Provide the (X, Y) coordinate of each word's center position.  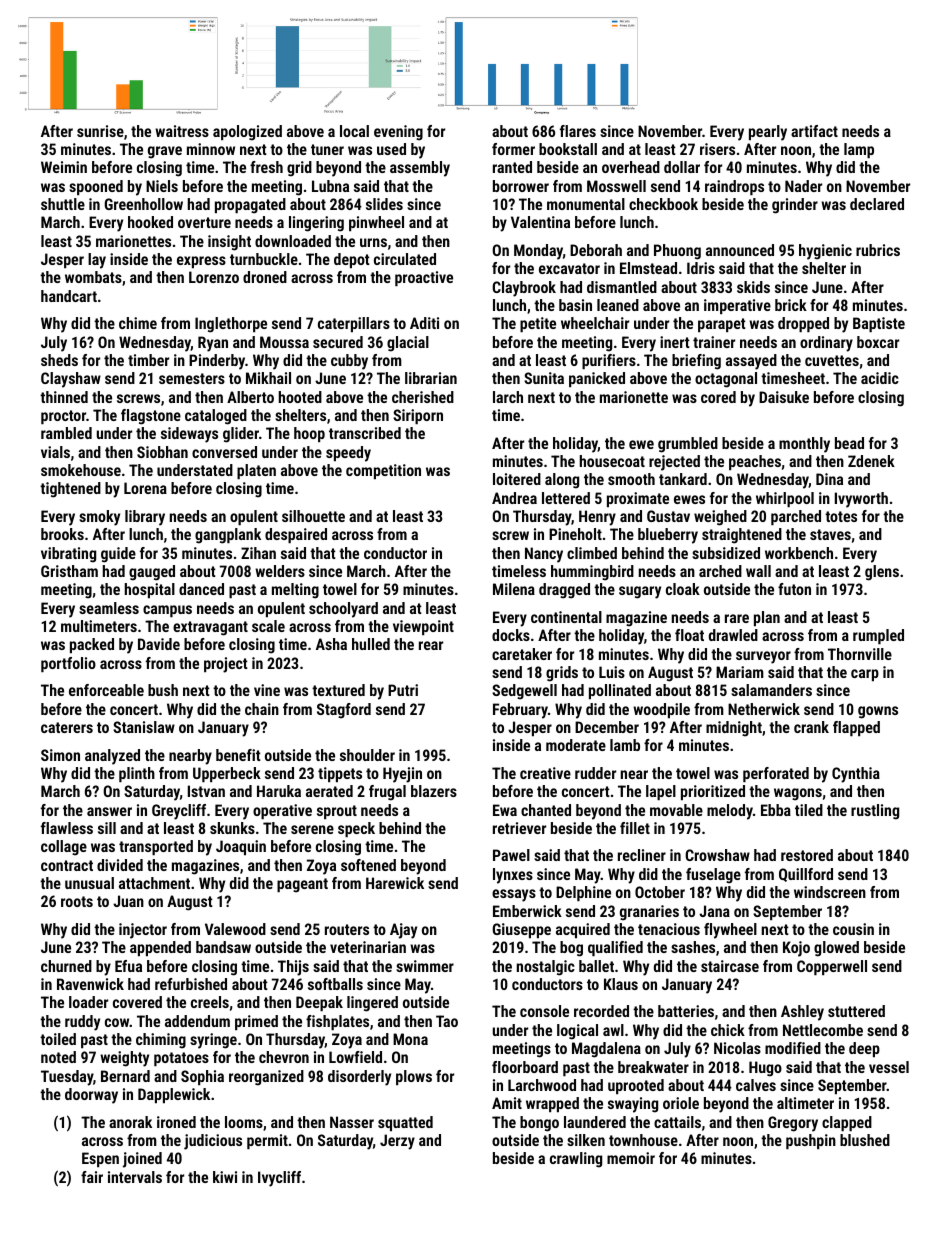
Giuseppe (521, 930)
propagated (250, 206)
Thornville (860, 654)
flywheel (730, 931)
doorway (91, 1096)
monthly (804, 445)
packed (92, 645)
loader (88, 1002)
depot (352, 260)
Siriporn (418, 416)
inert (675, 342)
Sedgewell (524, 692)
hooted (300, 397)
